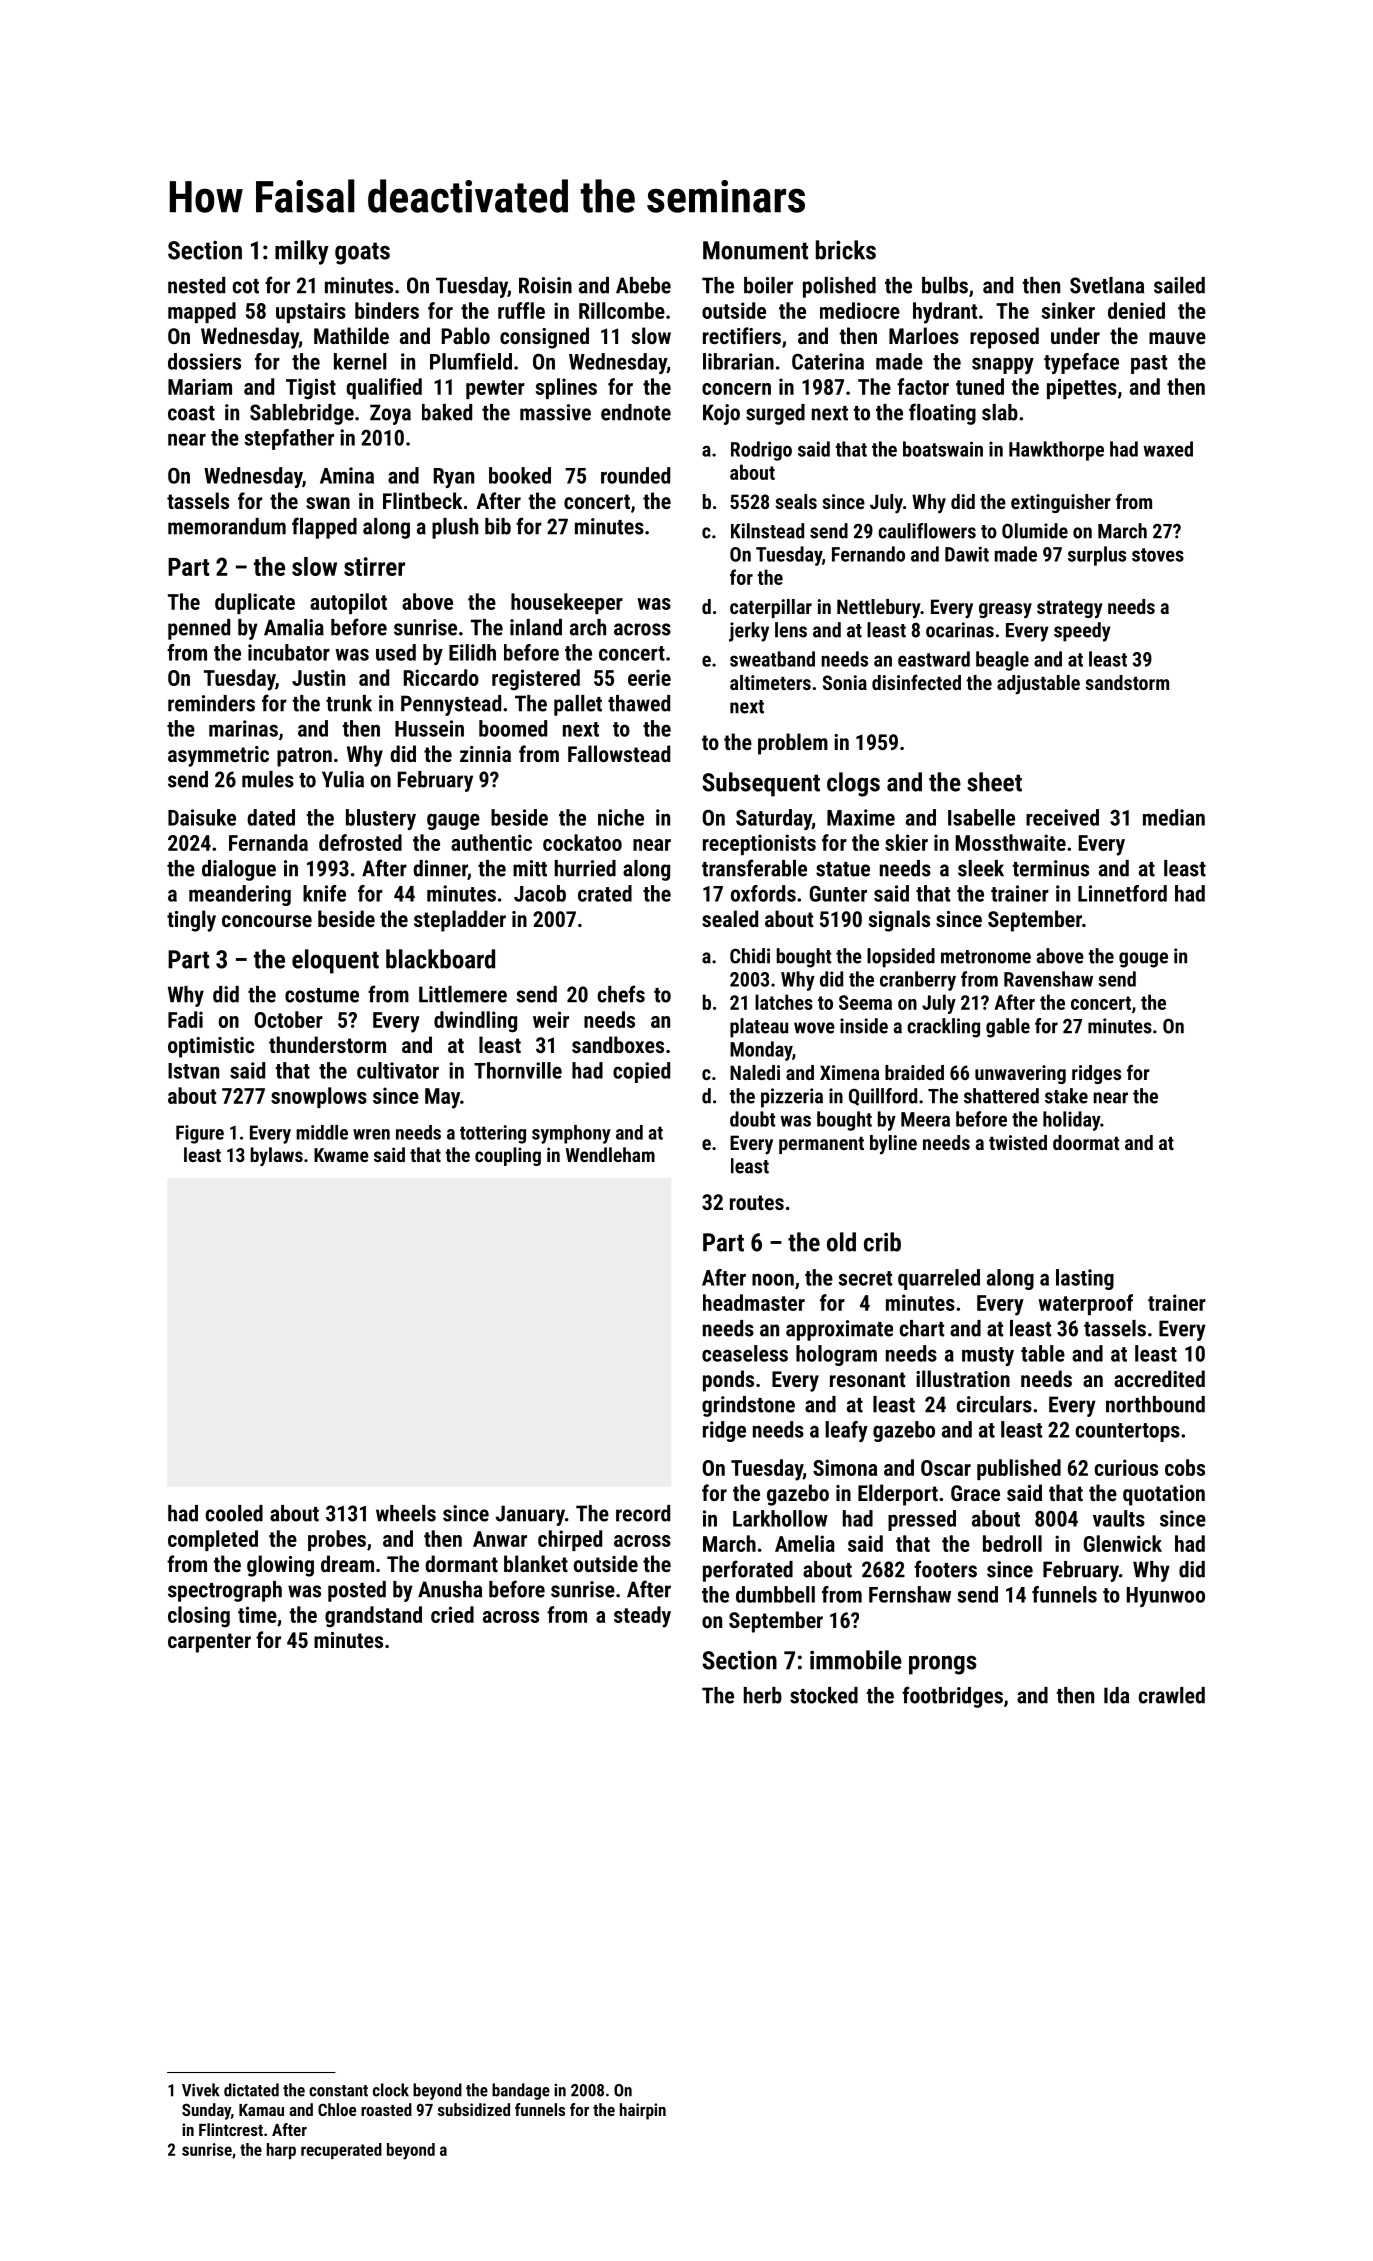 The image size is (1373, 2261). What do you see at coordinates (341, 2151) in the page?
I see `recuperated` at bounding box center [341, 2151].
